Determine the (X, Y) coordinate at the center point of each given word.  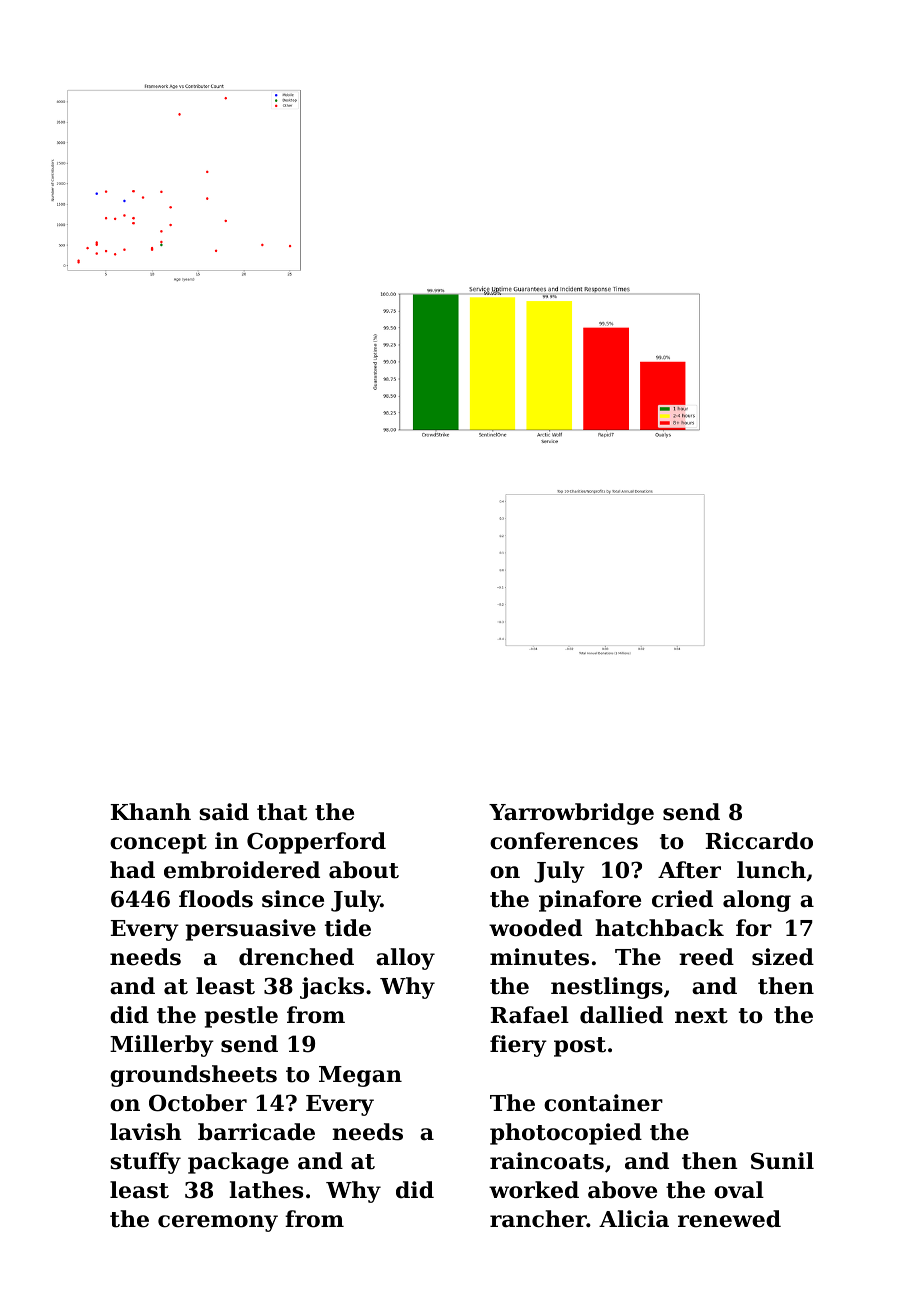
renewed (729, 1219)
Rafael (530, 1015)
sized (783, 957)
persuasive (251, 930)
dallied (621, 1015)
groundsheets (193, 1076)
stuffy (145, 1163)
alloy (405, 959)
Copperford (316, 843)
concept (158, 844)
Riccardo (759, 841)
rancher (538, 1219)
